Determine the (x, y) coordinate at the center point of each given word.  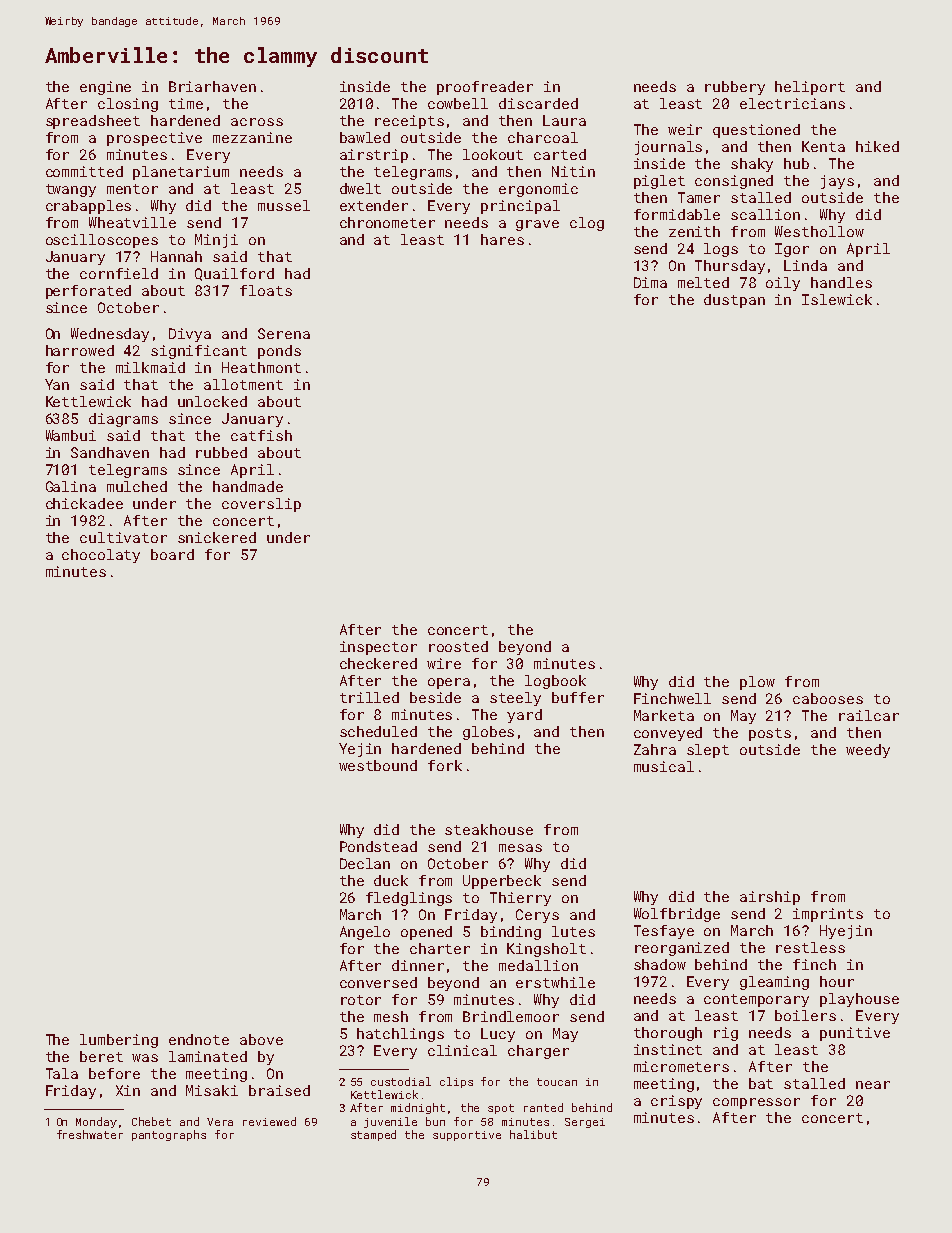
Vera (220, 1122)
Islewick (837, 299)
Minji (216, 241)
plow (757, 683)
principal (520, 207)
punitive (855, 1034)
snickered (217, 537)
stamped (373, 1135)
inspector (378, 648)
